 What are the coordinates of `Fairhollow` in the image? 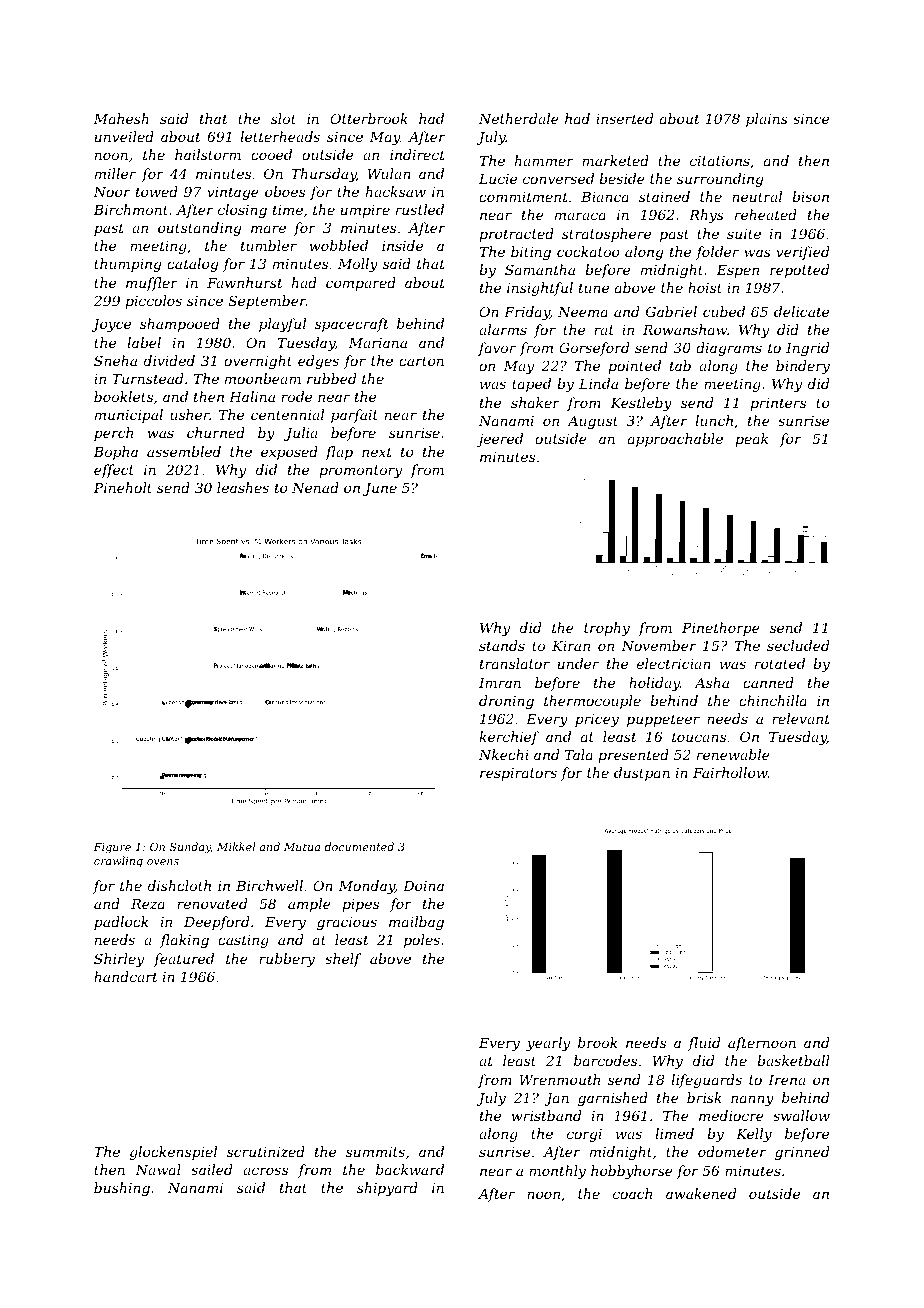 It's located at (730, 772).
